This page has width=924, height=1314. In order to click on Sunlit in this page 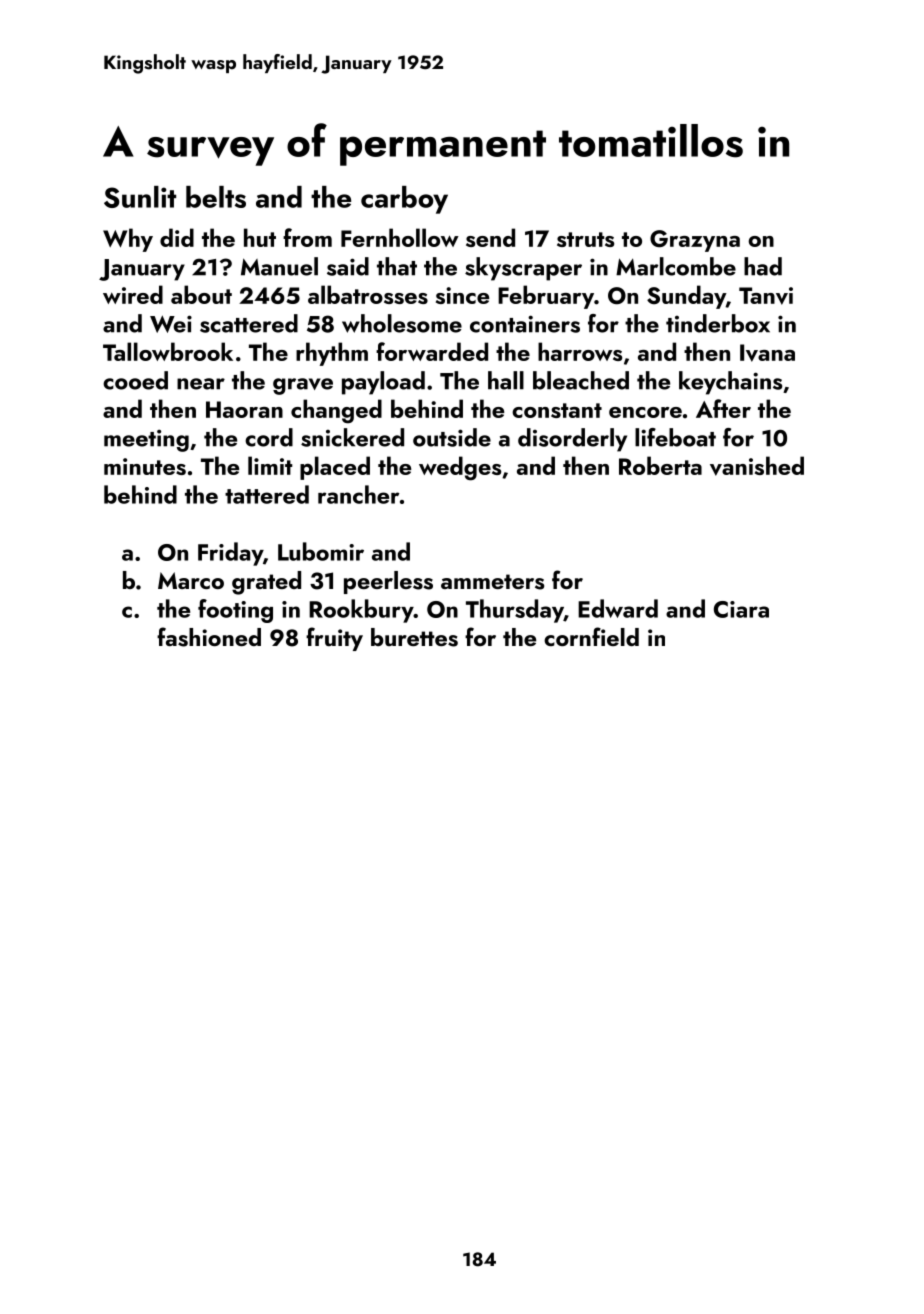, I will do `click(140, 197)`.
